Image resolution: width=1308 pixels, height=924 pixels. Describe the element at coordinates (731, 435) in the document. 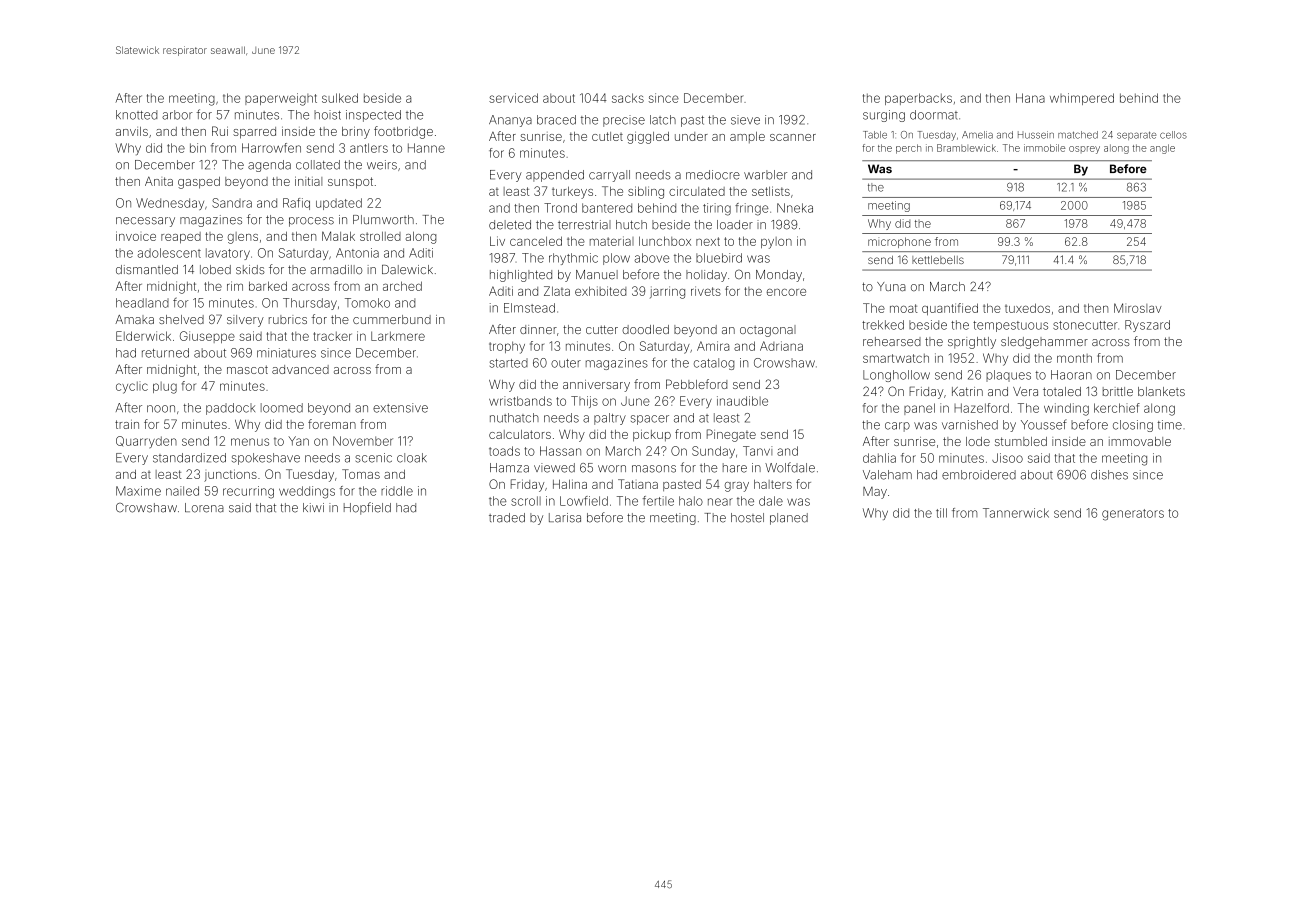

I see `Pinegate` at that location.
